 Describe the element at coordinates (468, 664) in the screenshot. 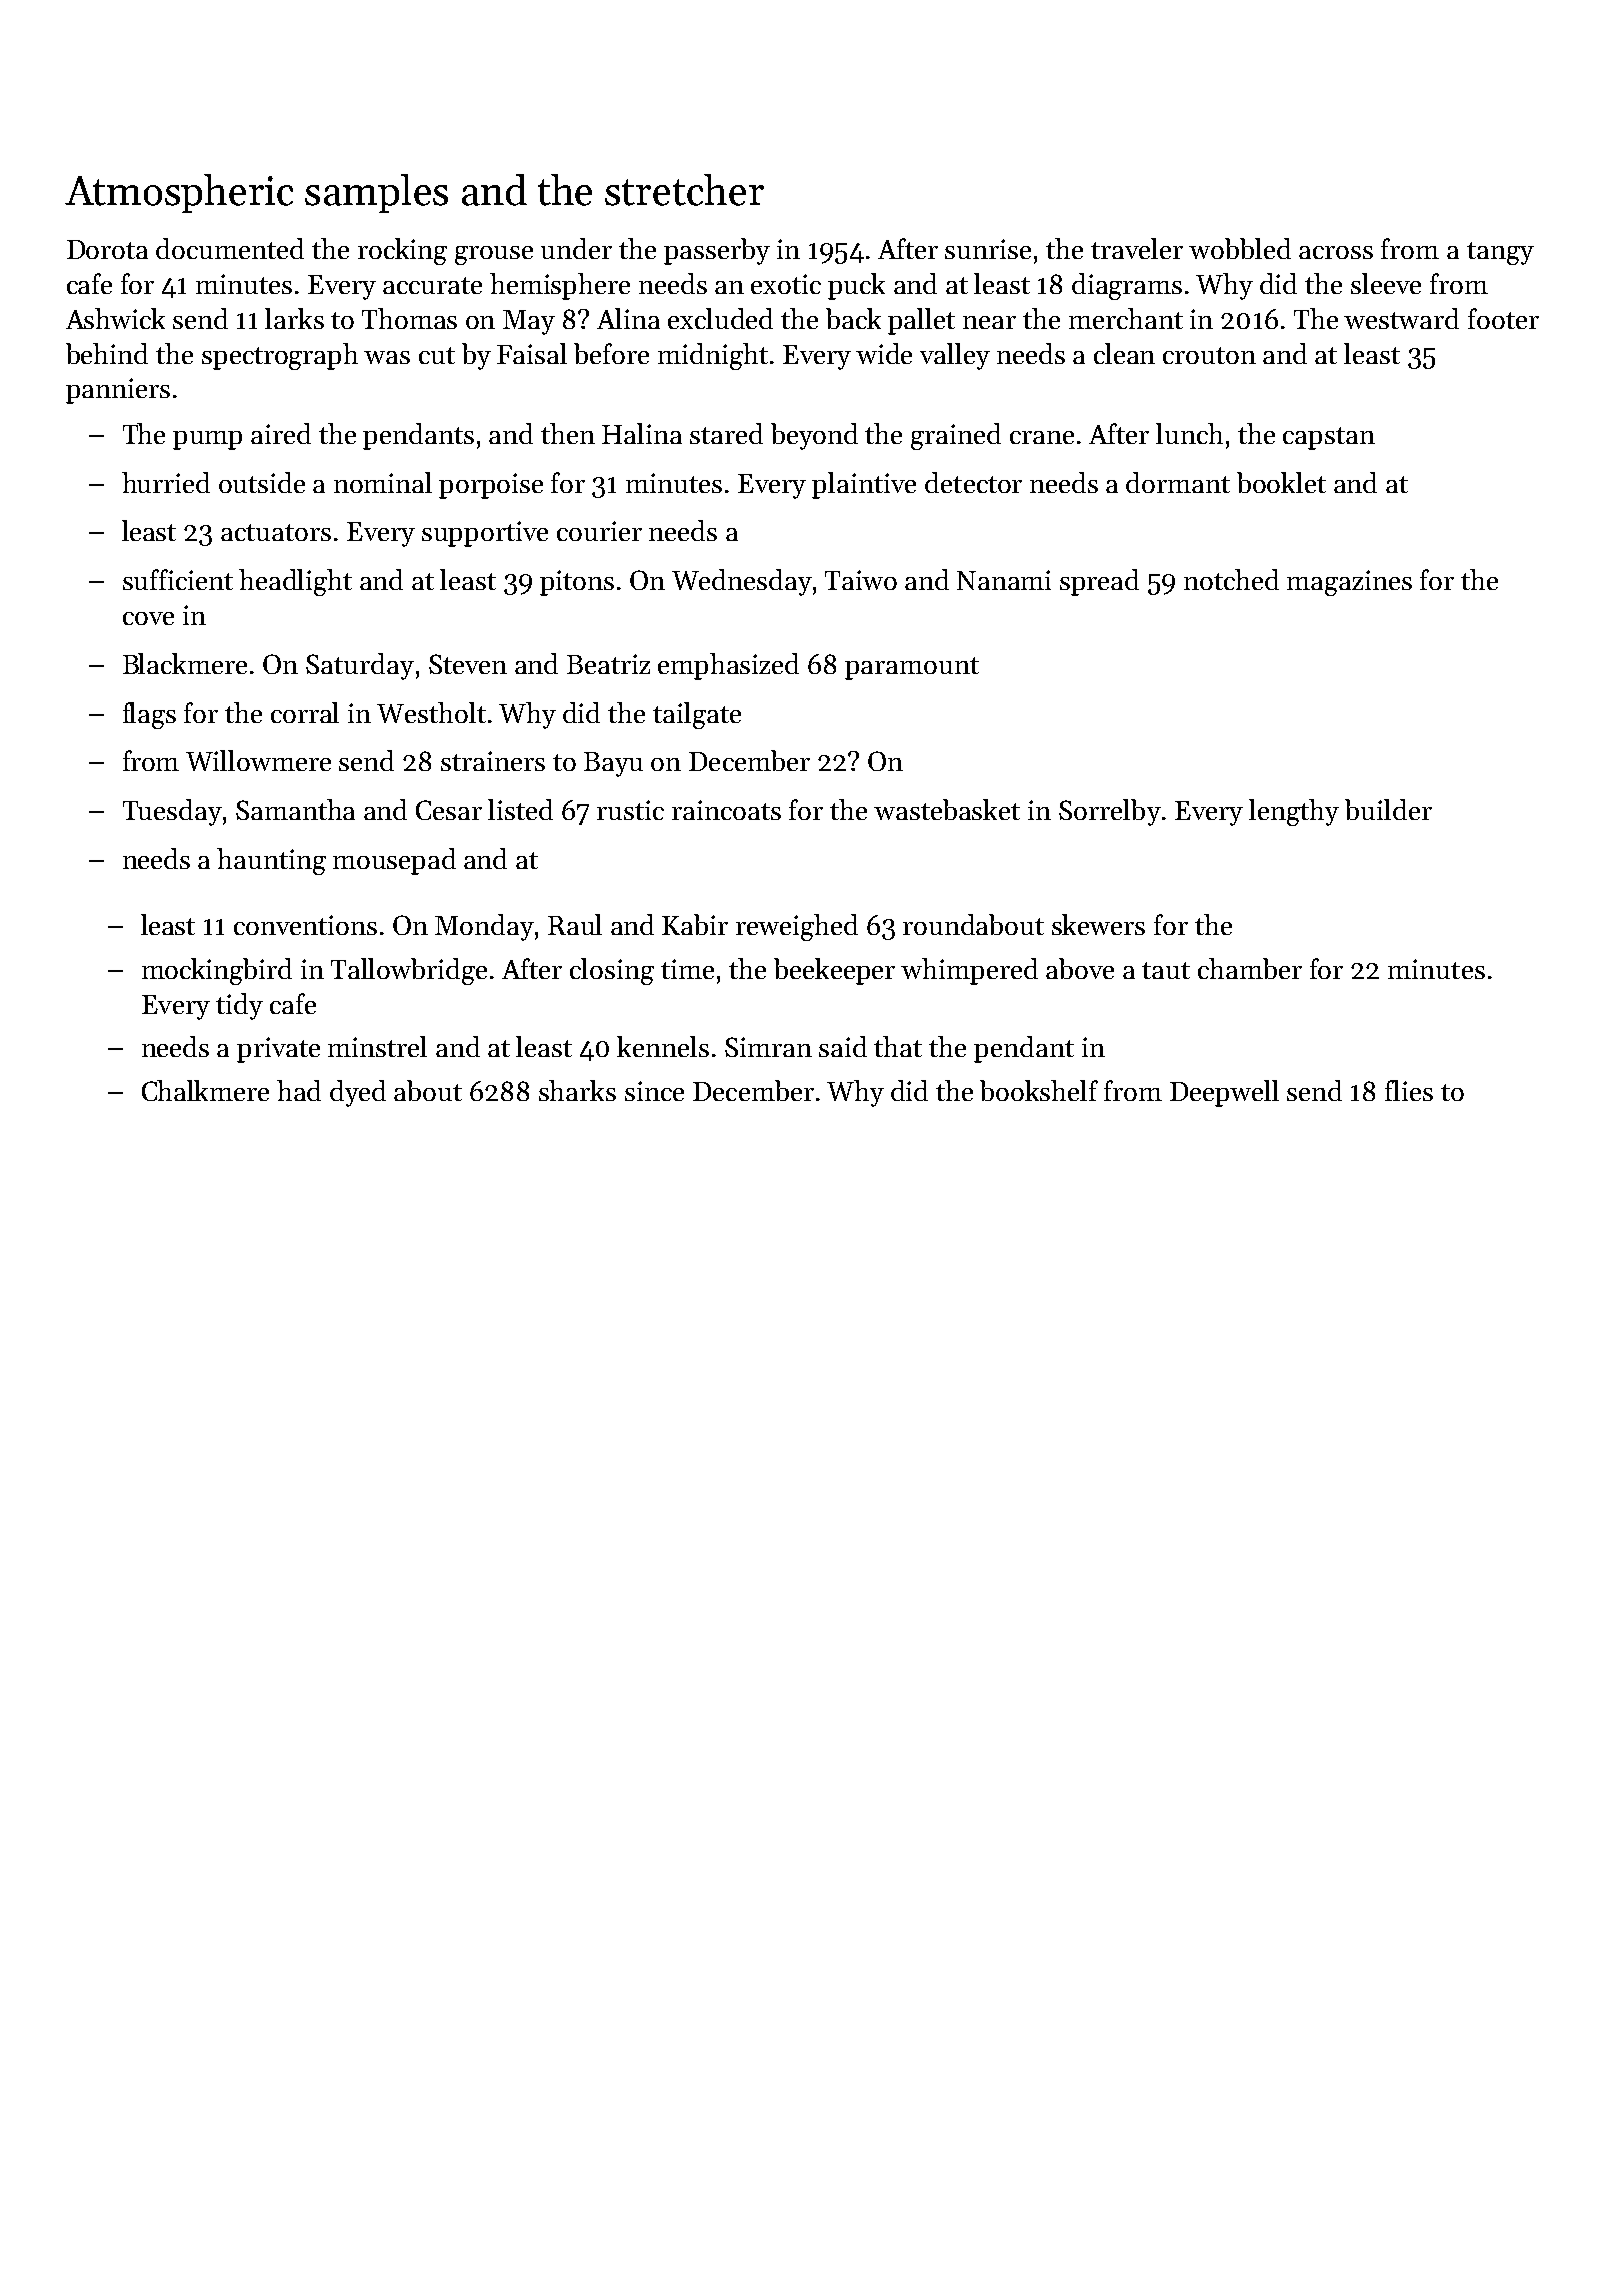

I see `Steven` at that location.
